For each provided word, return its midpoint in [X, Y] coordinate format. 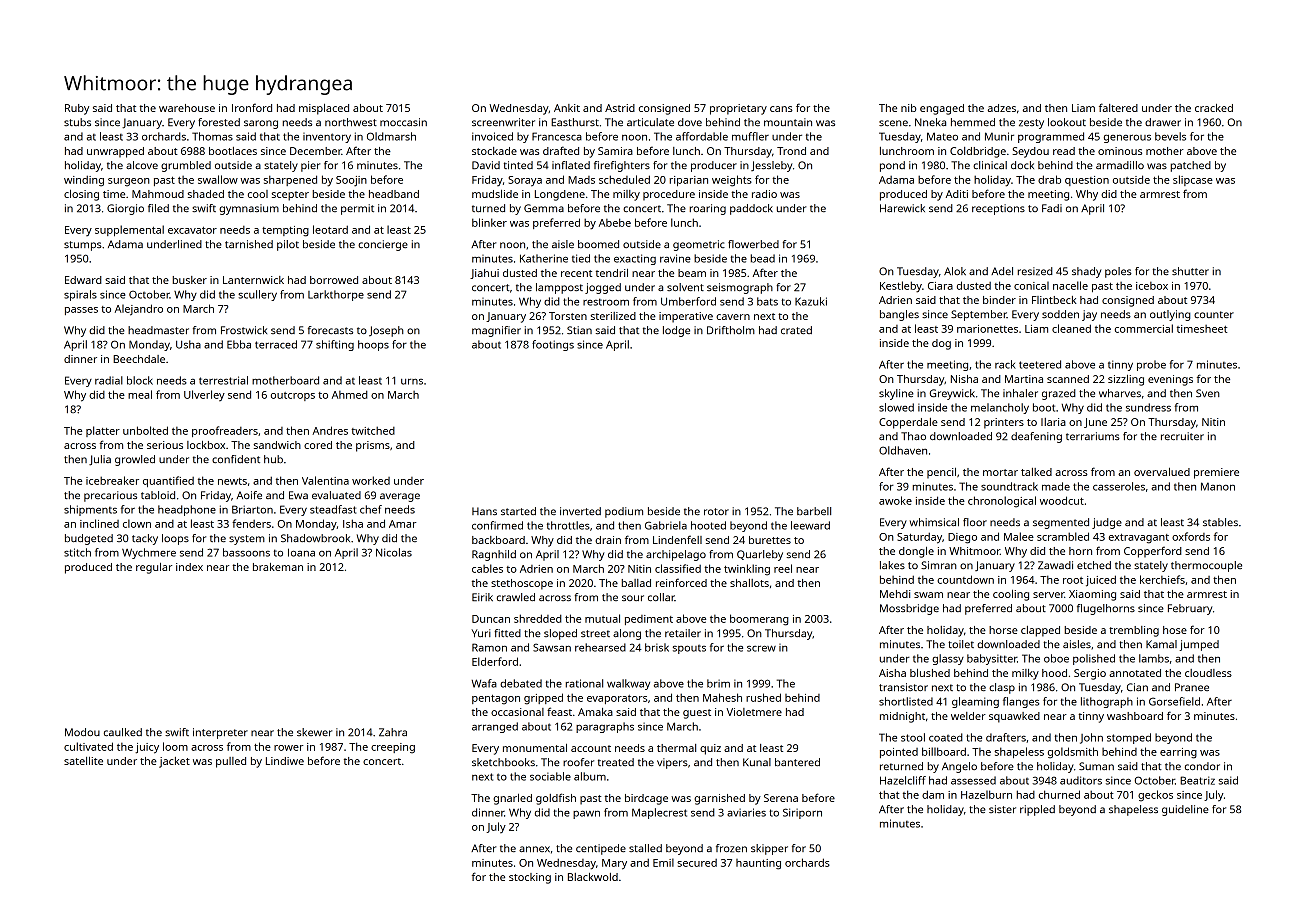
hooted [708, 525]
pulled [231, 762]
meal [140, 394]
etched [1094, 565]
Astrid [620, 108]
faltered [1118, 107]
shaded [206, 194]
